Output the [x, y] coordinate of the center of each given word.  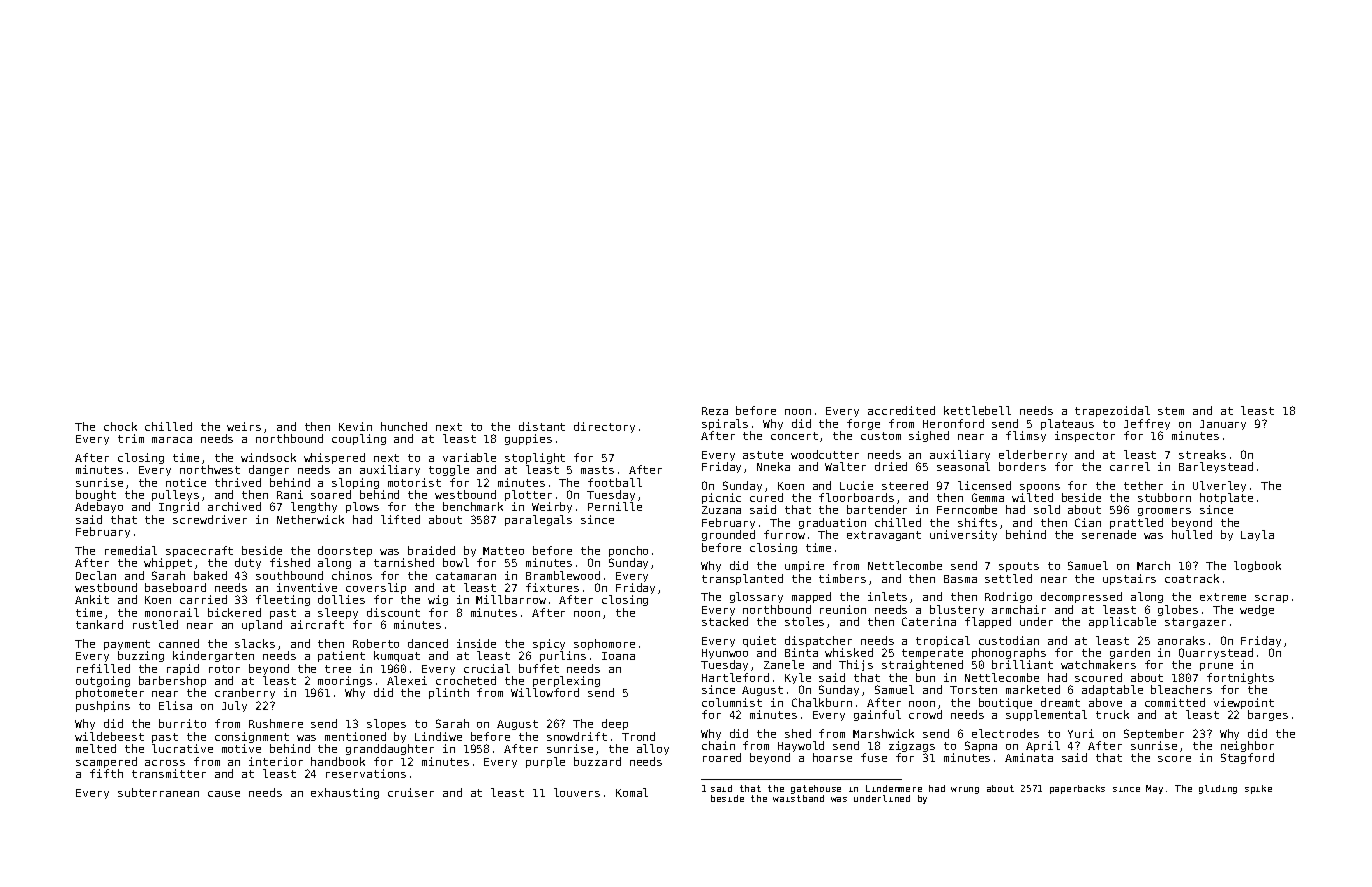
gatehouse [816, 789]
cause [224, 794]
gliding [1218, 789]
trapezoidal [1112, 411]
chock [120, 426]
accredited [901, 410]
